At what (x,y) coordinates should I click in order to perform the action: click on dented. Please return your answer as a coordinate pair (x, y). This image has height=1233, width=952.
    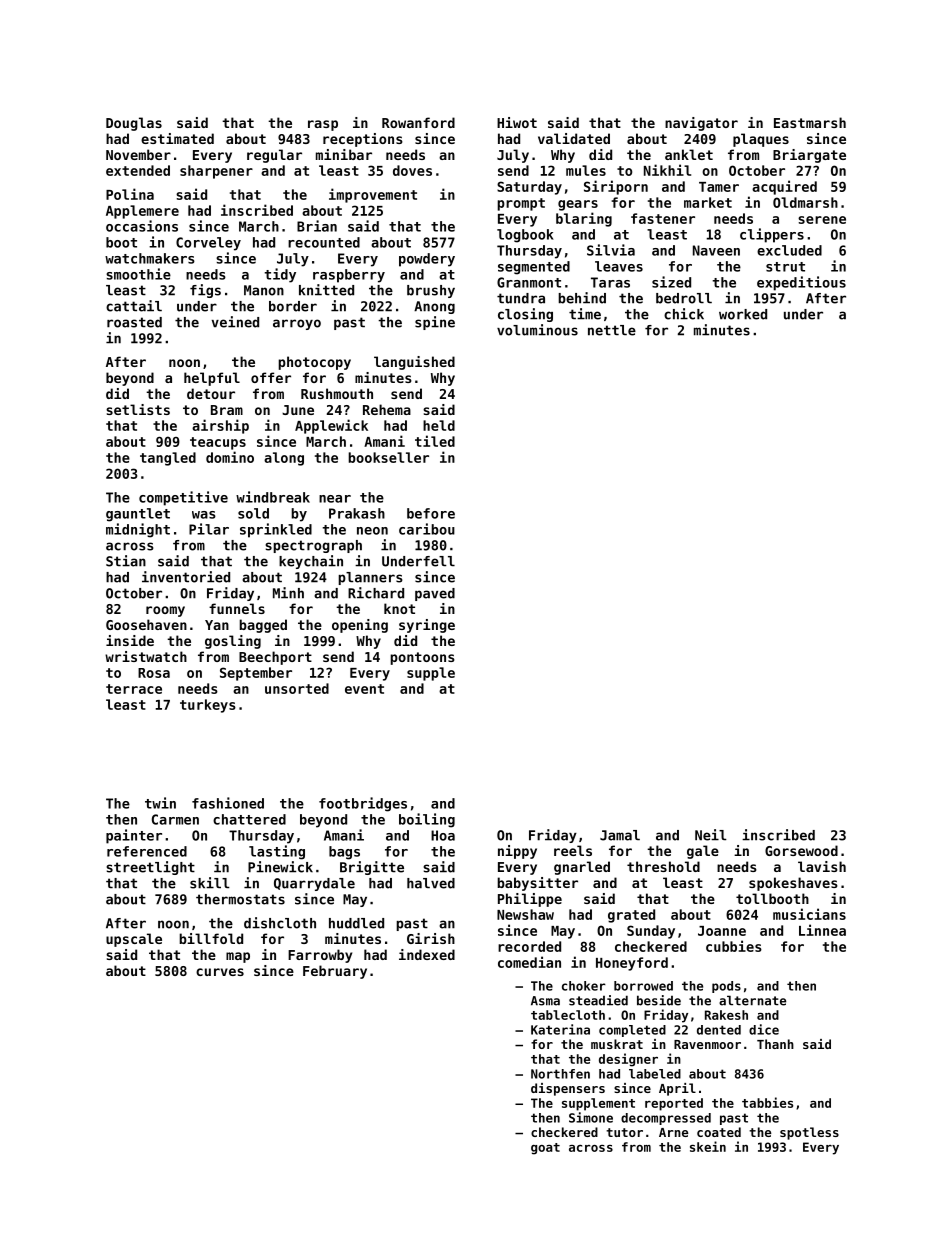
    Looking at the image, I should click on (719, 1030).
